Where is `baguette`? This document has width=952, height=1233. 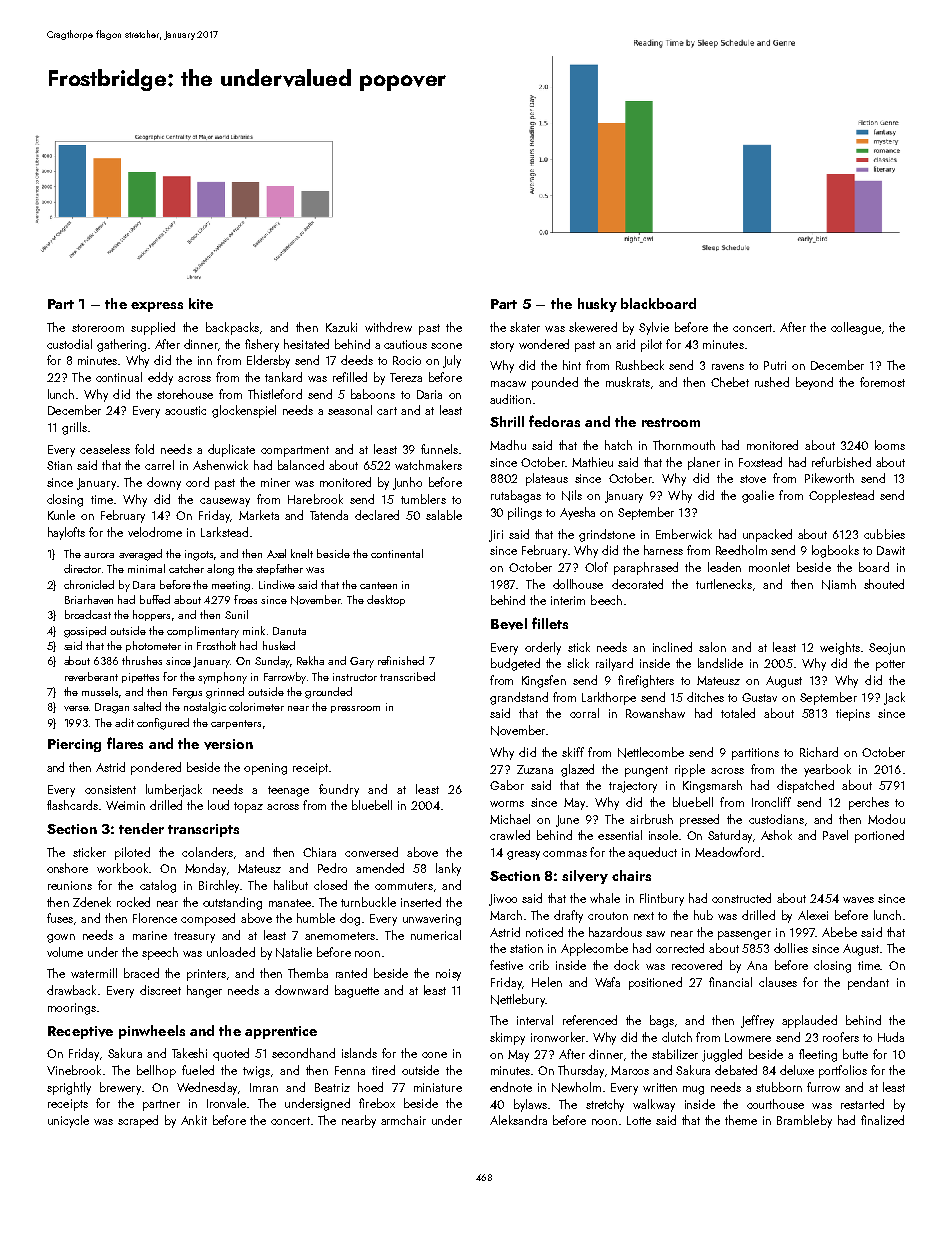 baguette is located at coordinates (357, 991).
